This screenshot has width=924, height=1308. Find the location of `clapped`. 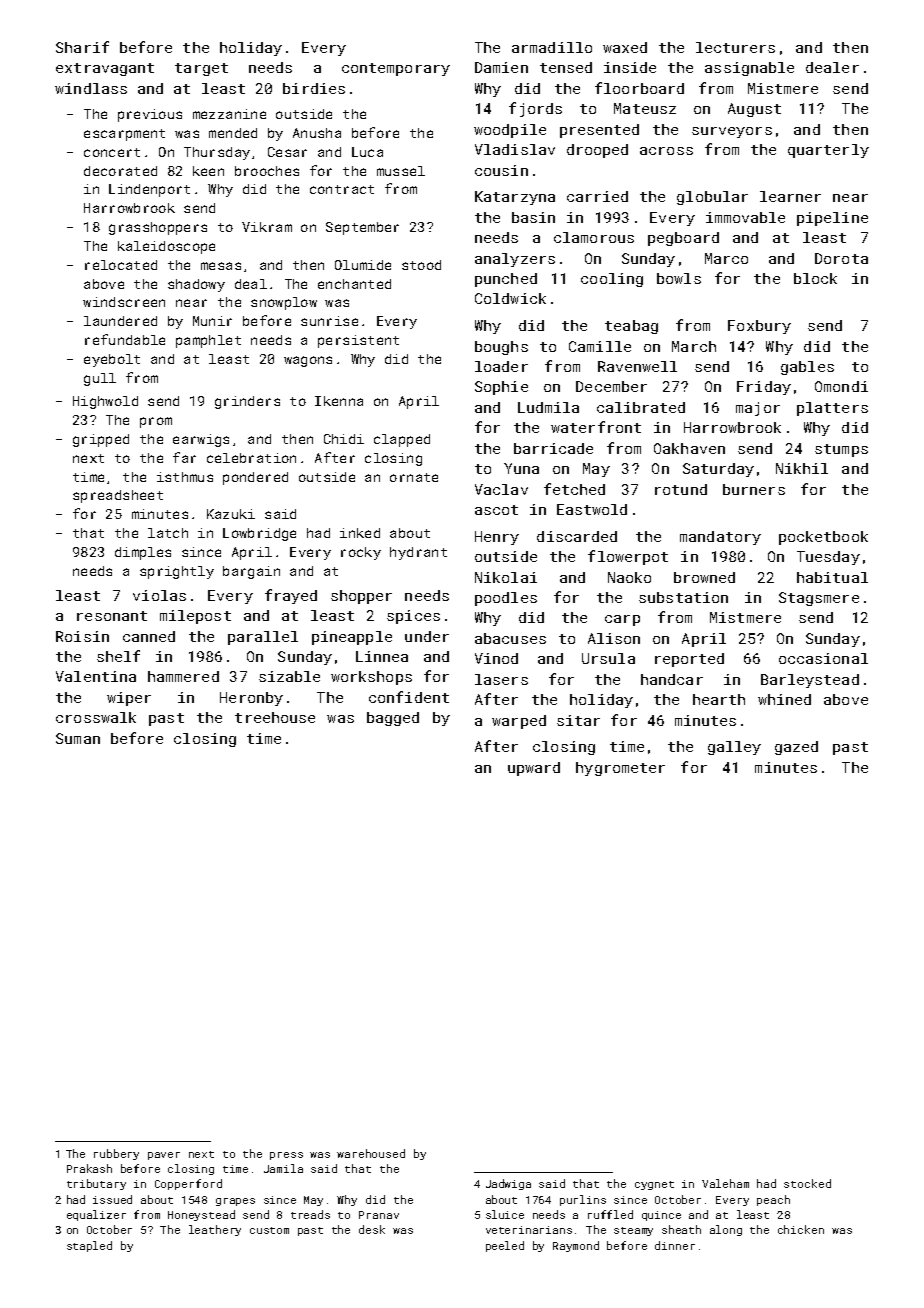

clapped is located at coordinates (402, 440).
